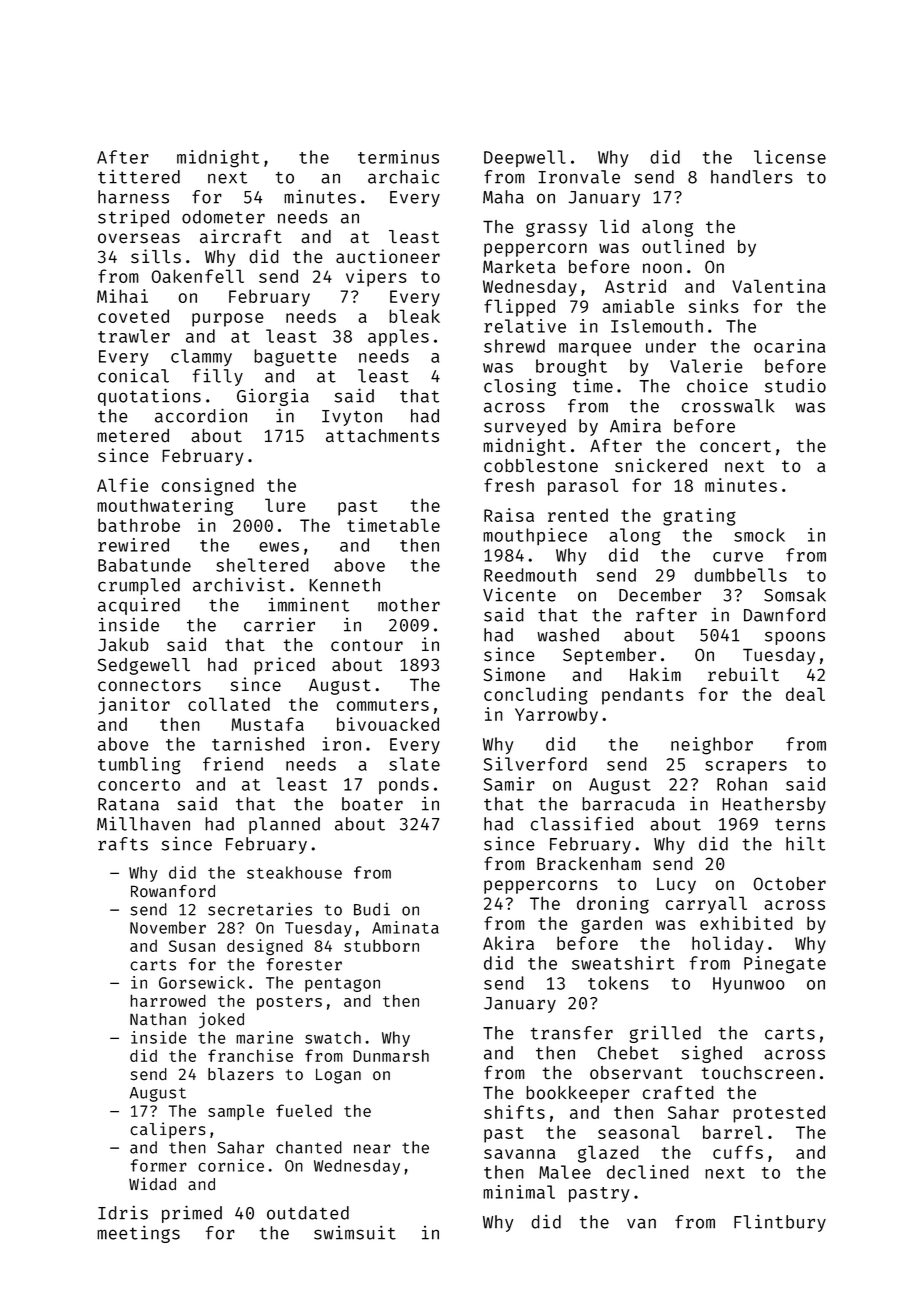  I want to click on shrewd, so click(514, 346).
